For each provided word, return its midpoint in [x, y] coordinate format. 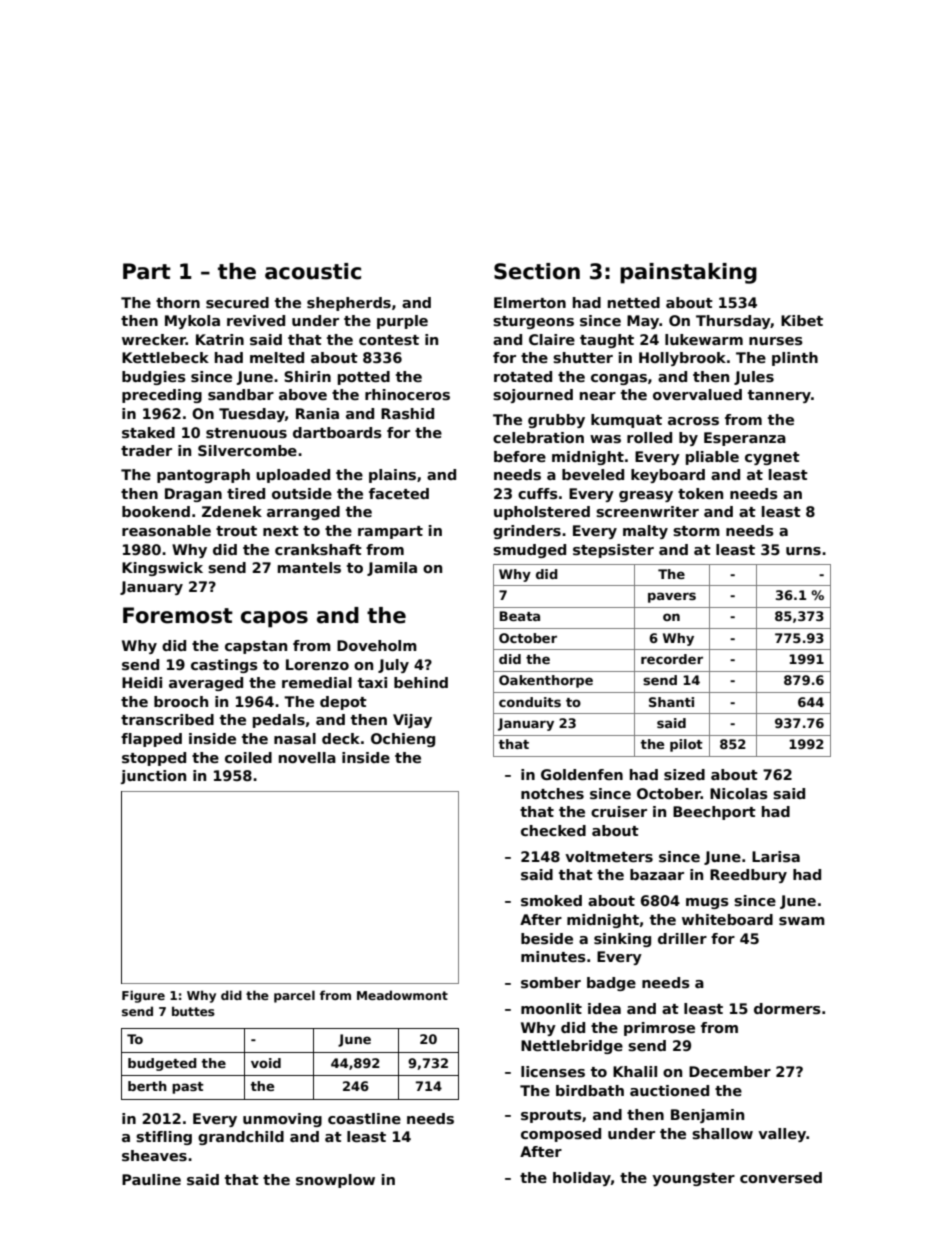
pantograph [203, 476]
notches [552, 793]
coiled [248, 757]
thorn [178, 302]
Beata [520, 616]
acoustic [313, 271]
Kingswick [162, 569]
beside [547, 938]
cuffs [538, 493]
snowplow [335, 1181]
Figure [143, 996]
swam [802, 921]
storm [696, 531]
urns [803, 551]
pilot [686, 745]
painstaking [688, 273]
